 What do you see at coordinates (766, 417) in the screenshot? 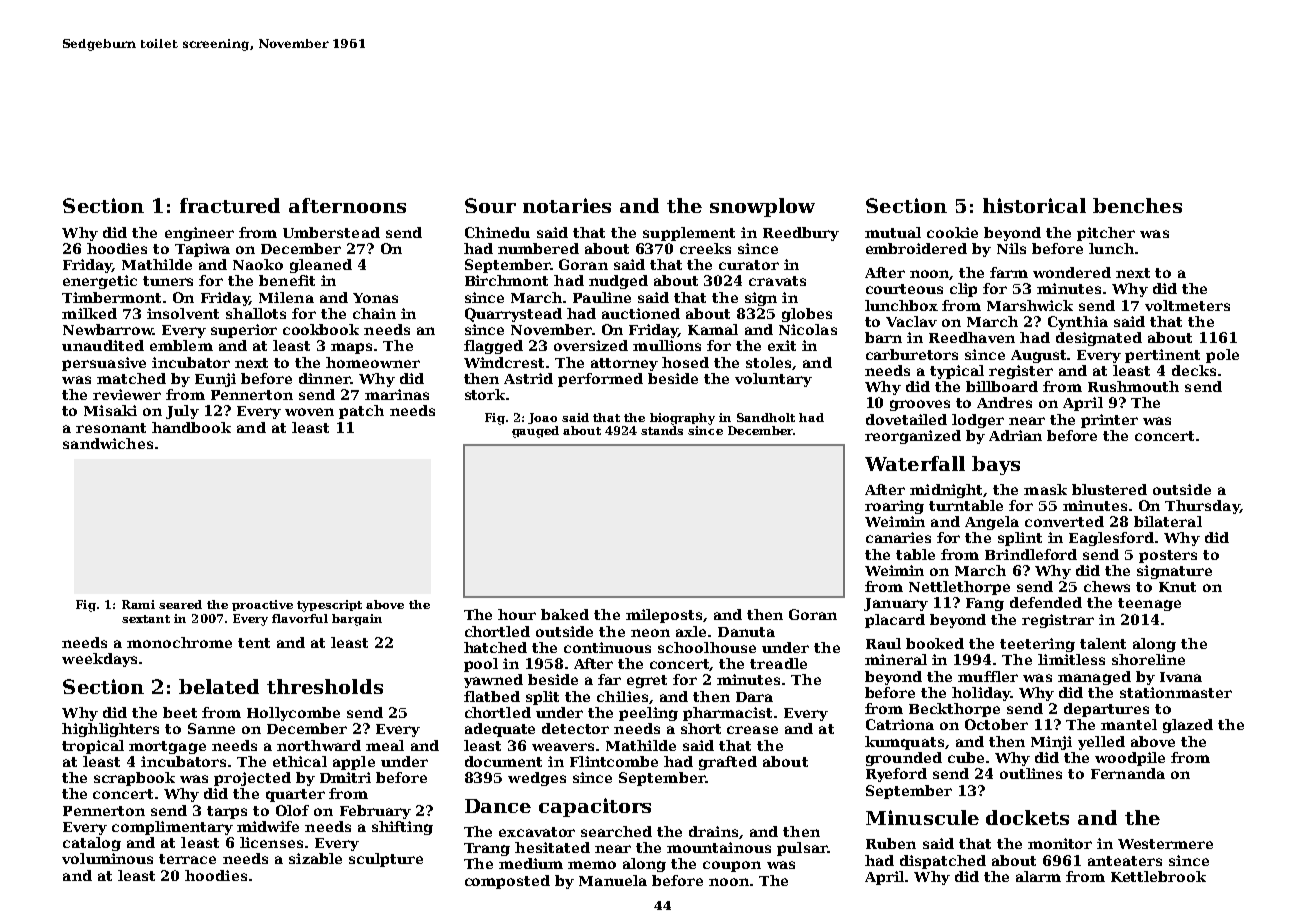
I see `Sandholt` at bounding box center [766, 417].
